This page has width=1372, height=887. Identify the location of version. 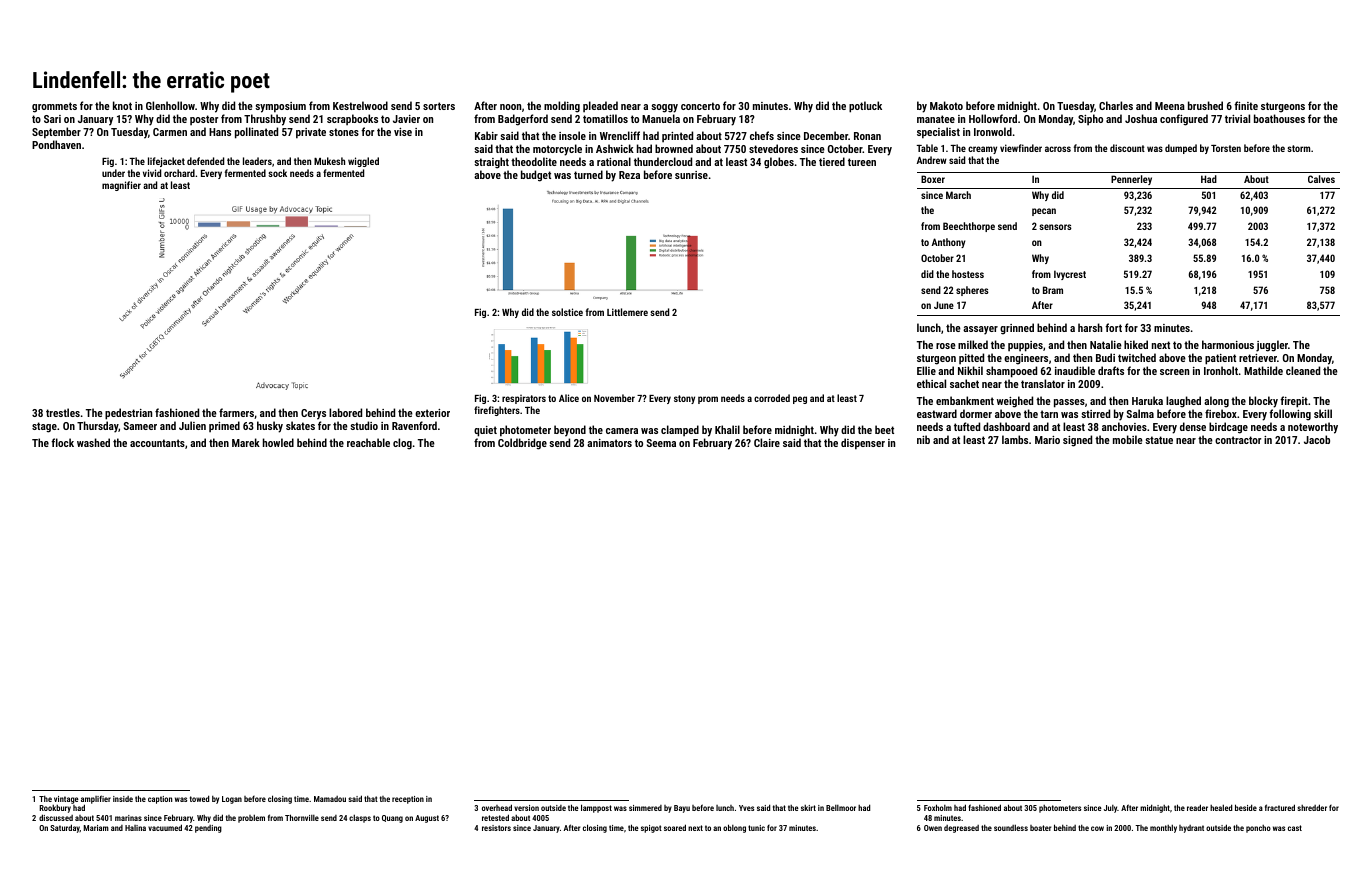
(526, 808).
